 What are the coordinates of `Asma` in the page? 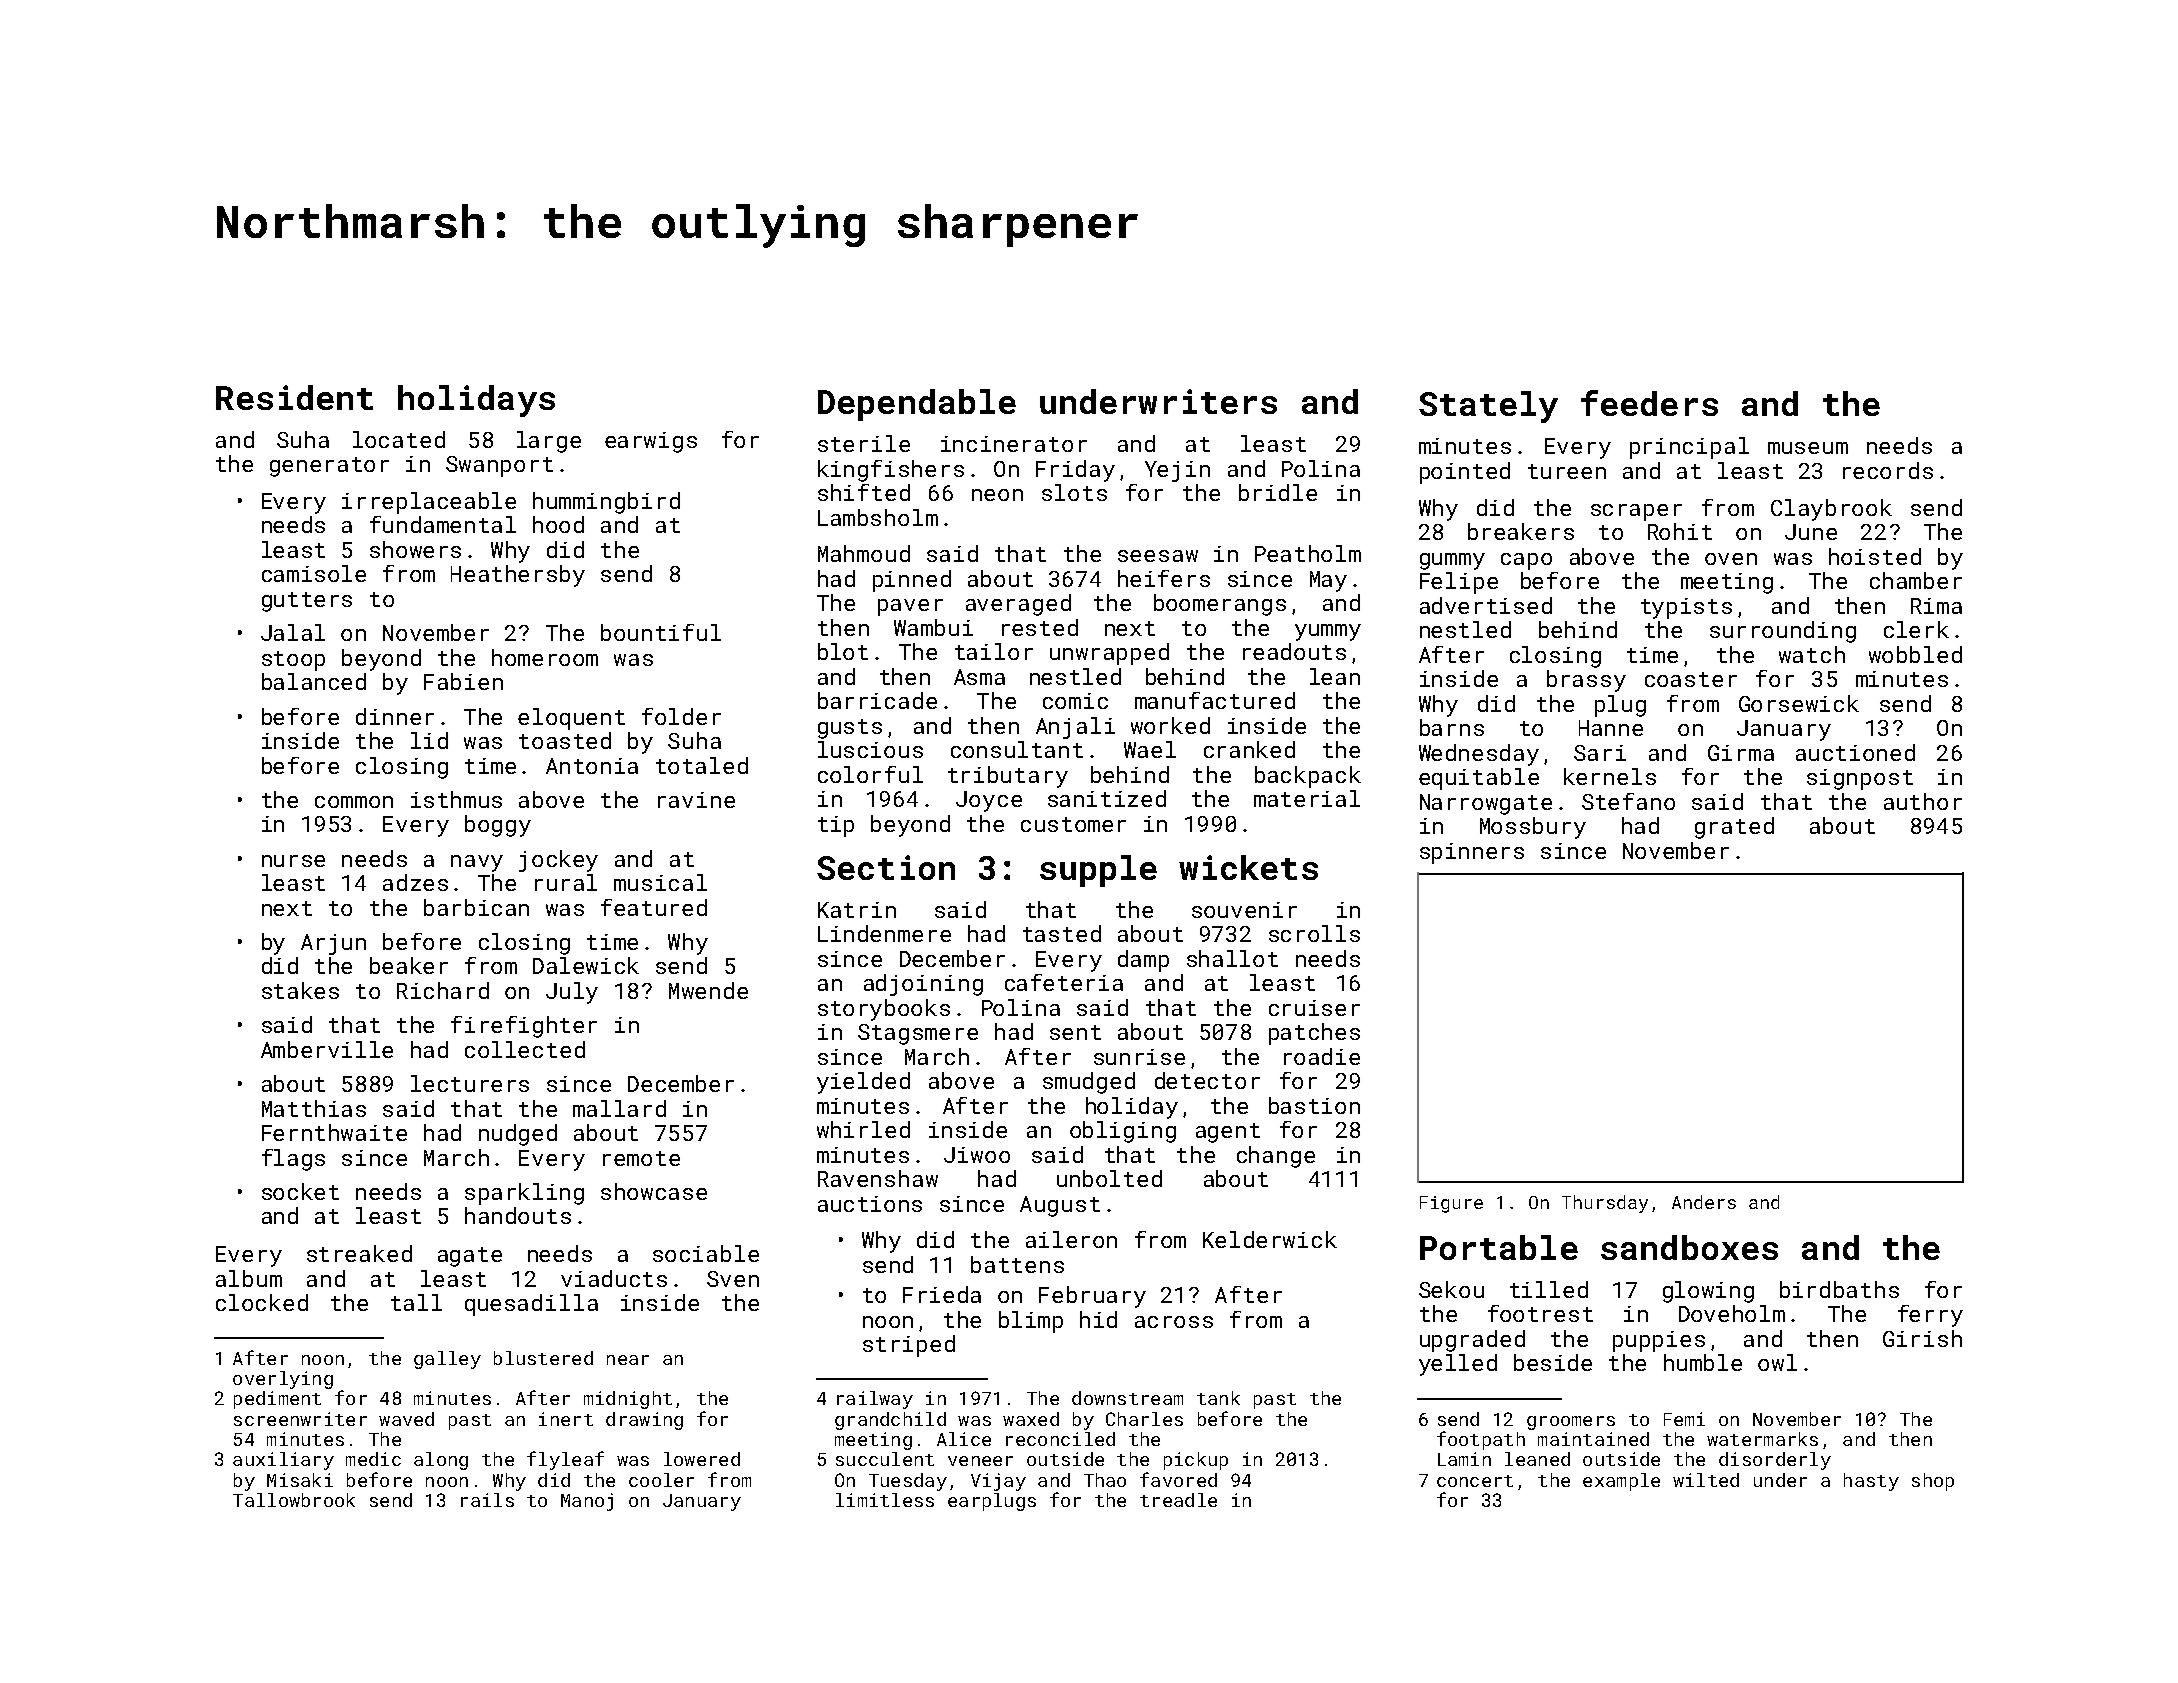 It's located at (979, 677).
